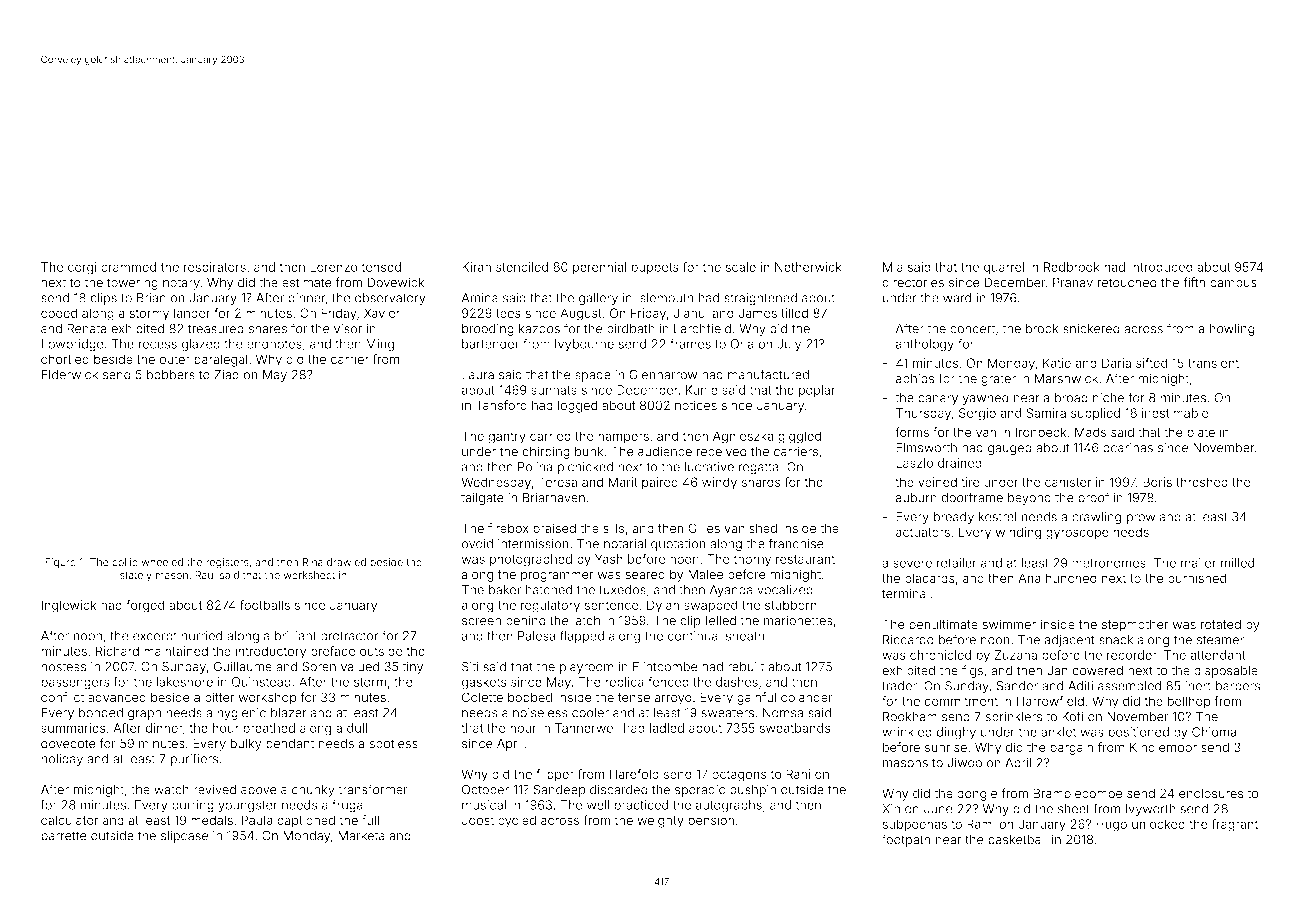 Image resolution: width=1308 pixels, height=924 pixels. What do you see at coordinates (970, 482) in the page?
I see `tire` at bounding box center [970, 482].
